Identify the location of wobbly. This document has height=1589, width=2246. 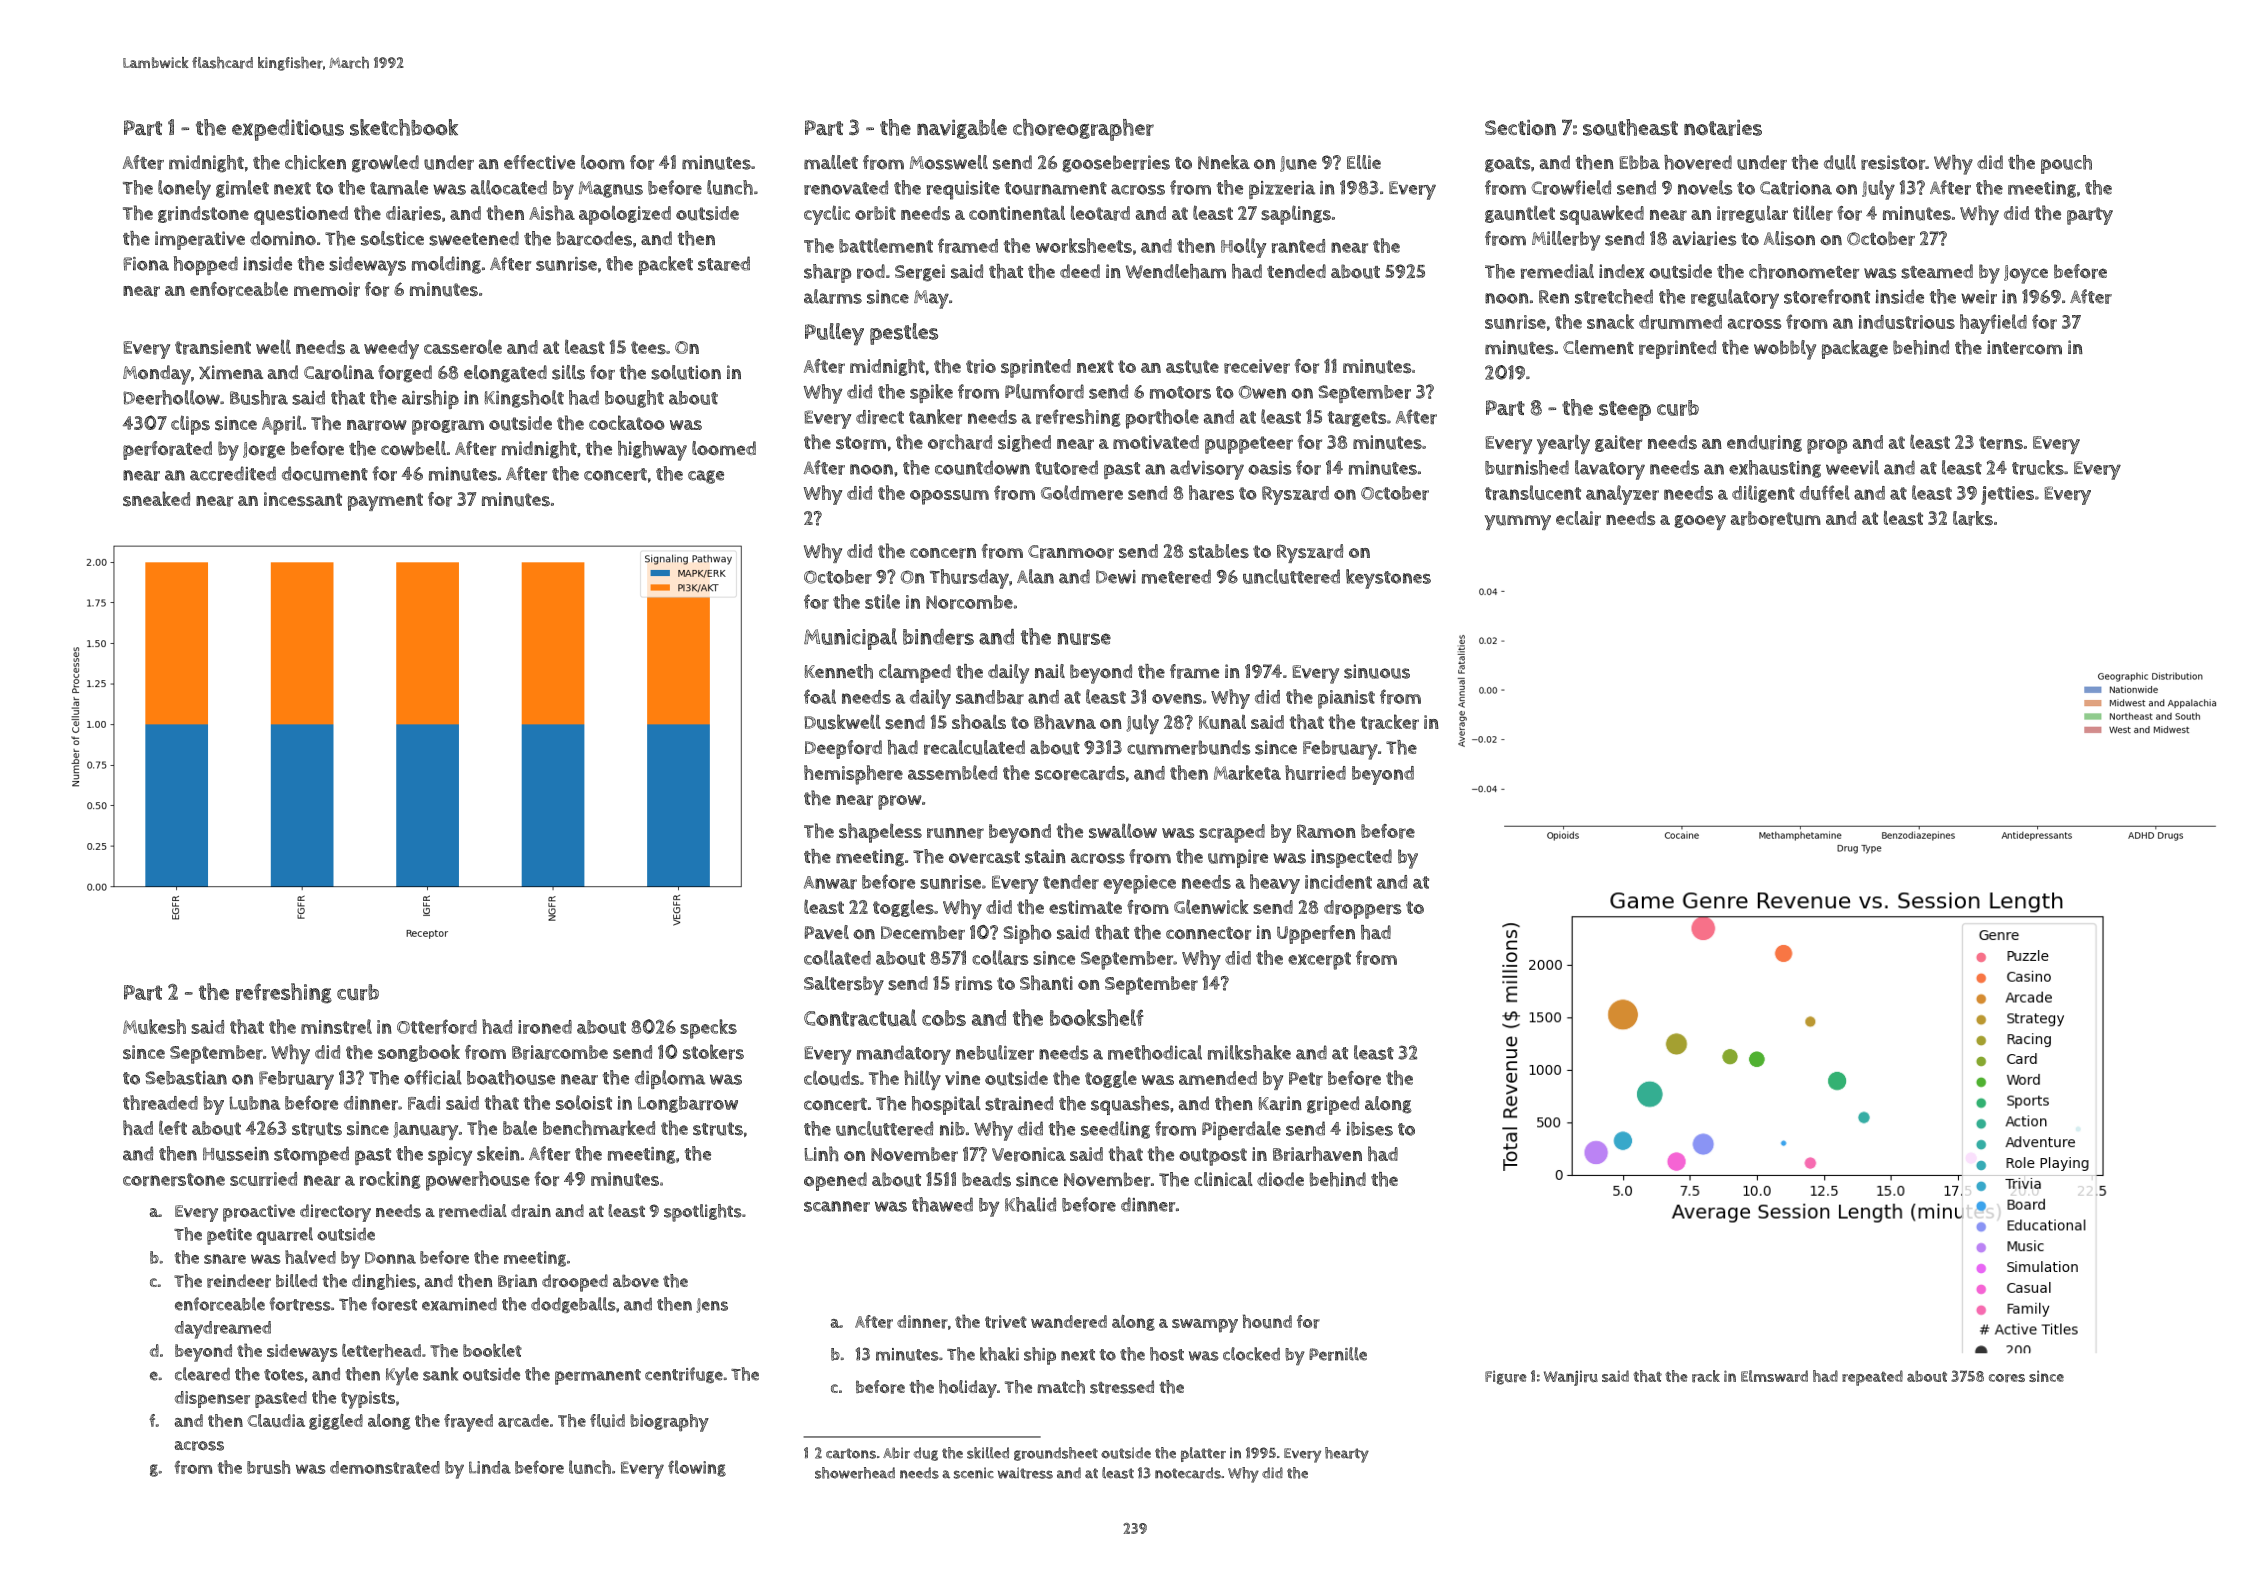
(1785, 350).
